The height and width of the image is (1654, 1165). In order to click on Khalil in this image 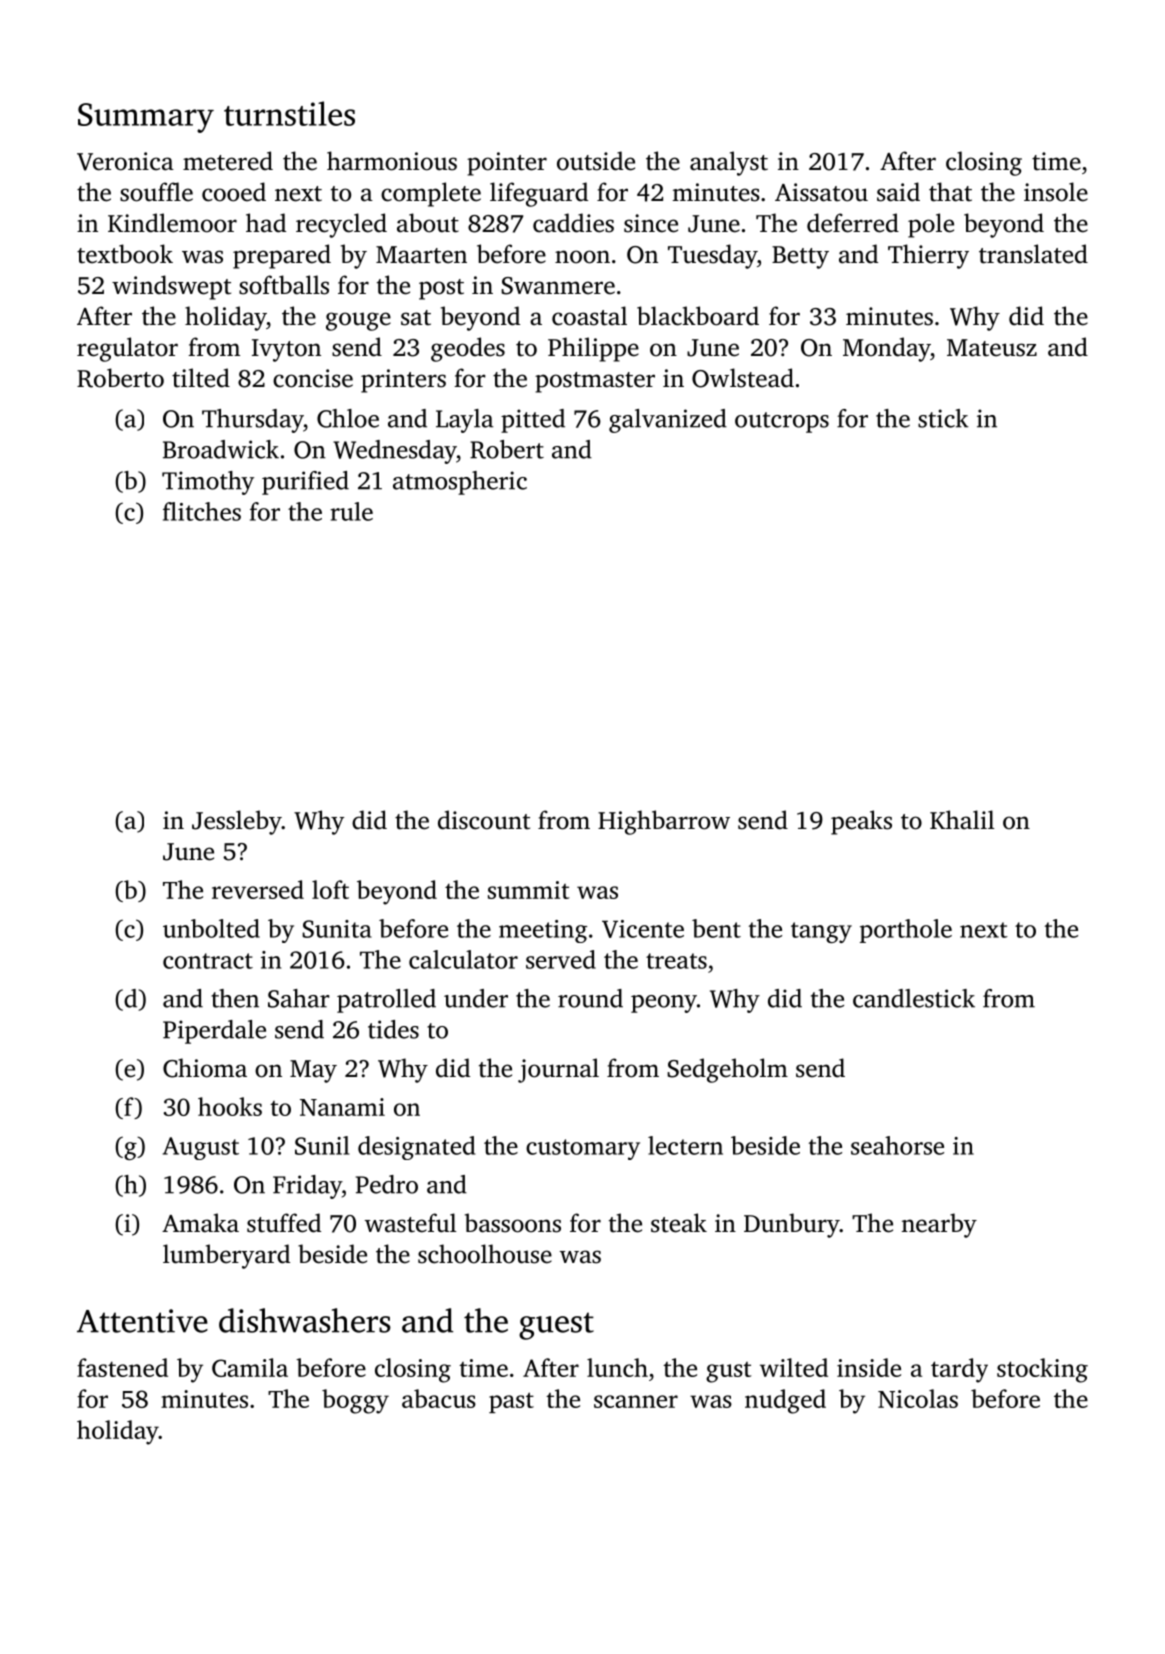, I will do `click(962, 819)`.
